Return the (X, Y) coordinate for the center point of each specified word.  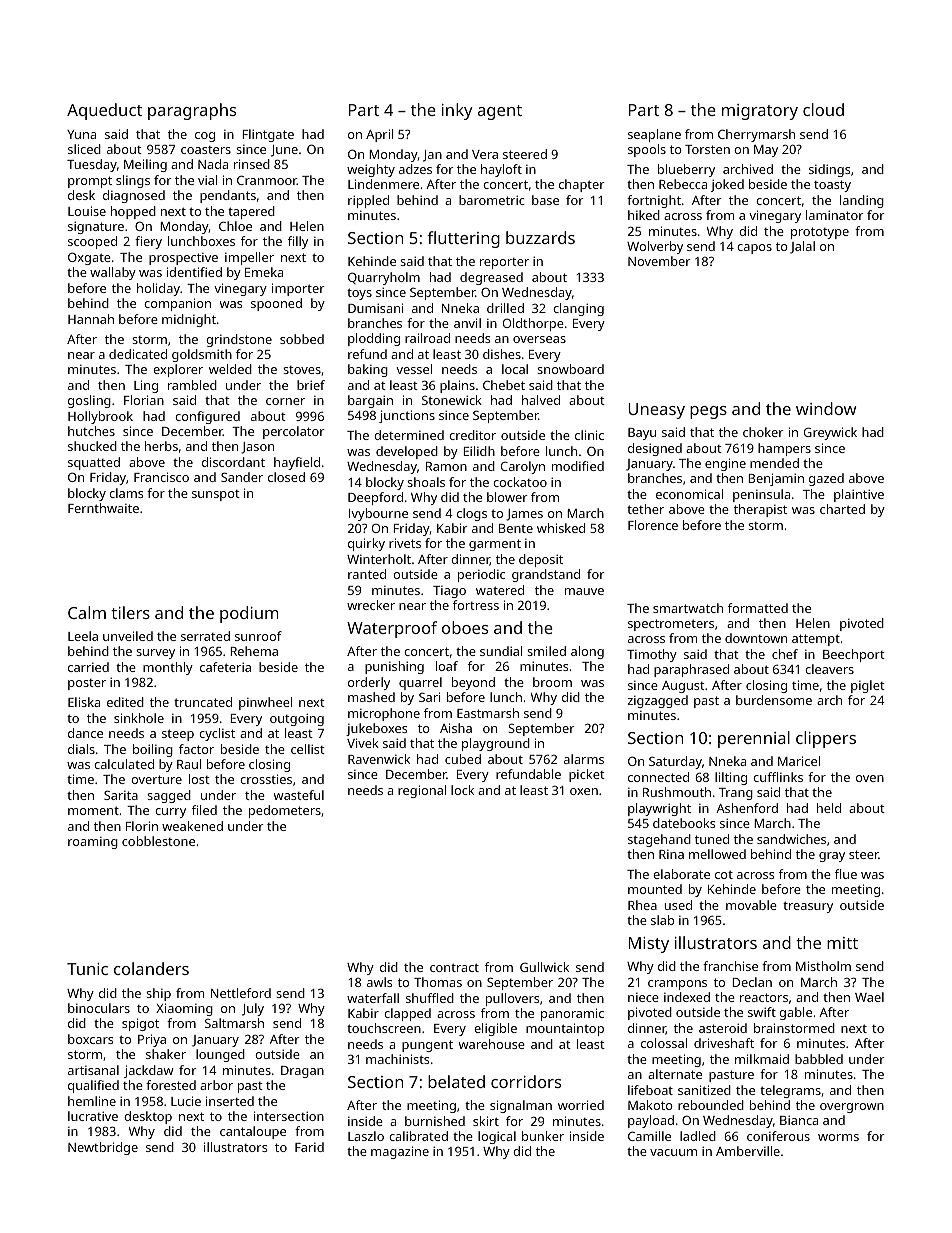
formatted (758, 608)
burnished (435, 1121)
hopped (133, 212)
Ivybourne (378, 514)
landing (862, 201)
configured (207, 417)
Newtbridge (103, 1148)
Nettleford (241, 993)
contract (454, 967)
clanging (578, 309)
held (829, 808)
